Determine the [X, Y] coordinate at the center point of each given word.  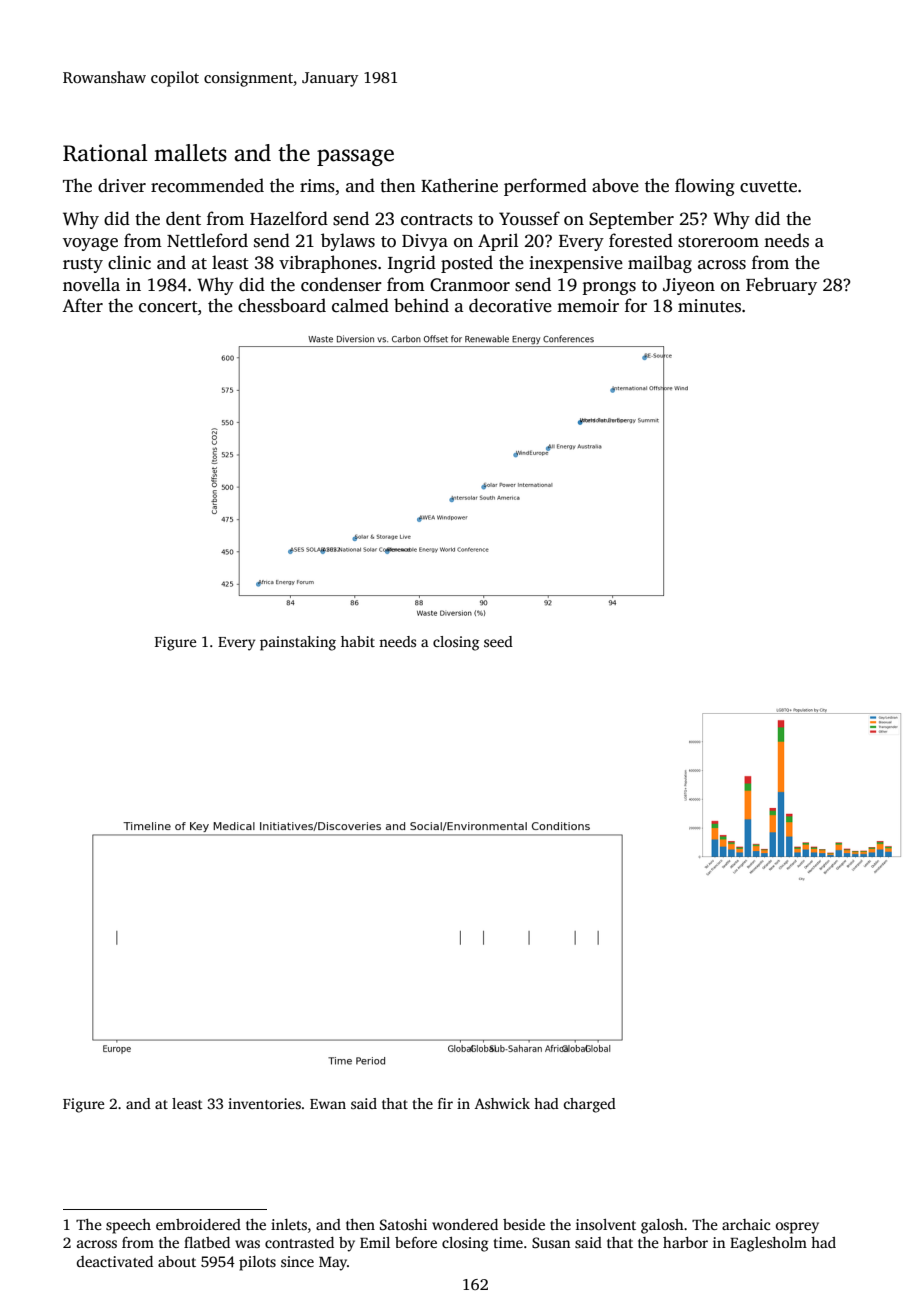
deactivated [115, 1261]
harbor [685, 1242]
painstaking [298, 643]
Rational [105, 153]
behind [421, 305]
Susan [551, 1242]
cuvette [768, 187]
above [615, 185]
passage [355, 157]
